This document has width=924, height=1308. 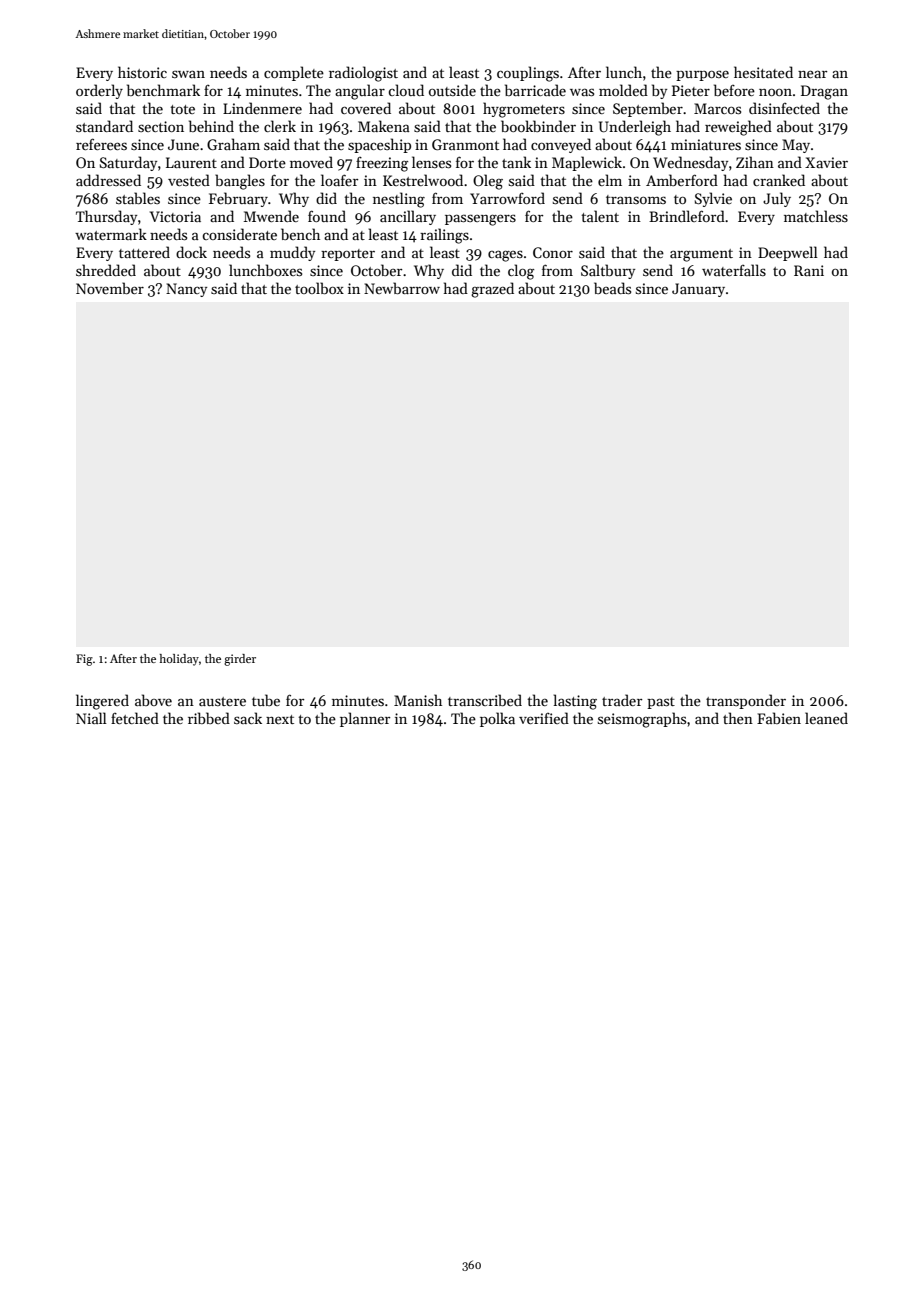 What do you see at coordinates (622, 700) in the document?
I see `trader` at bounding box center [622, 700].
